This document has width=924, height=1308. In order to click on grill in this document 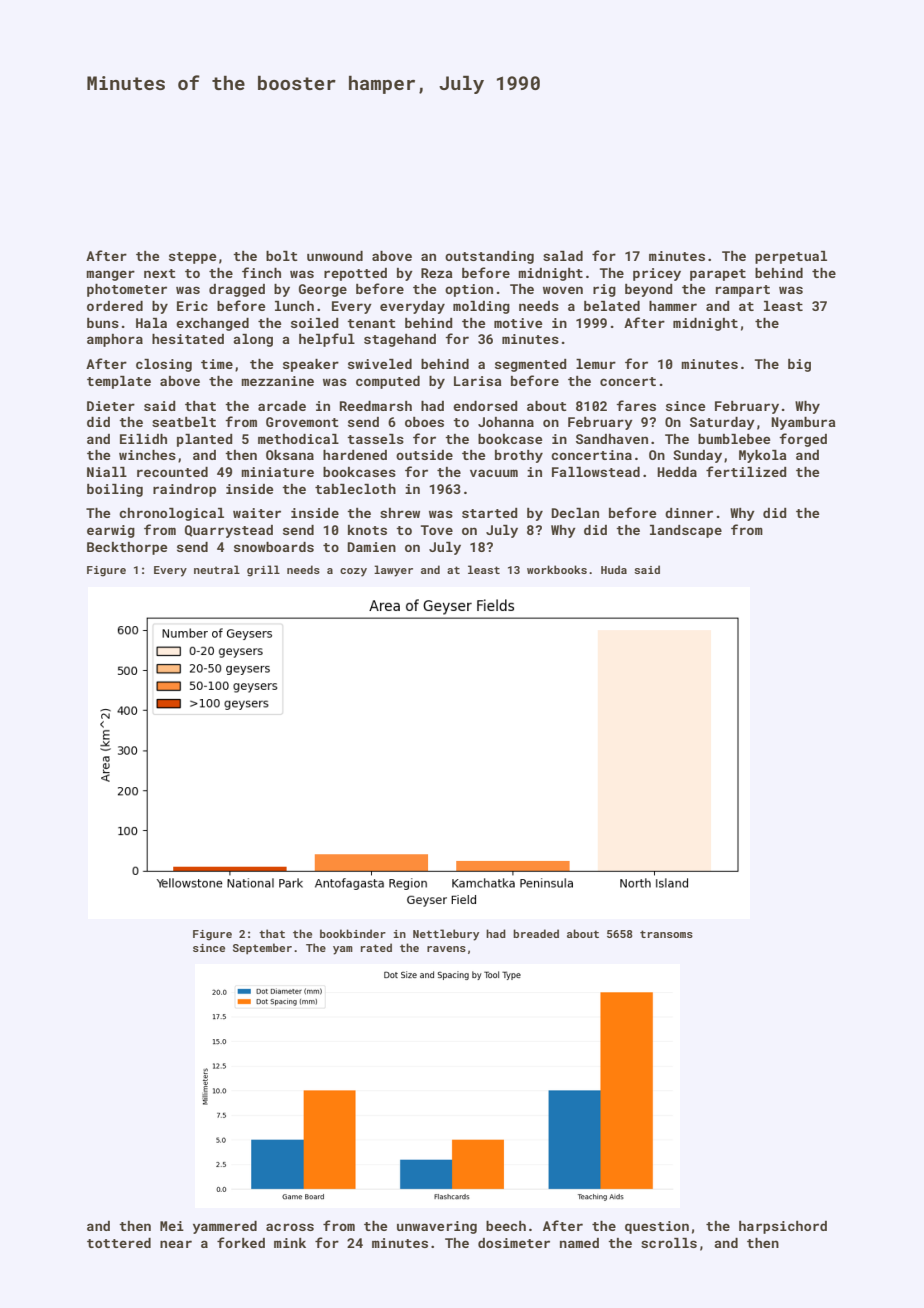, I will do `click(263, 571)`.
